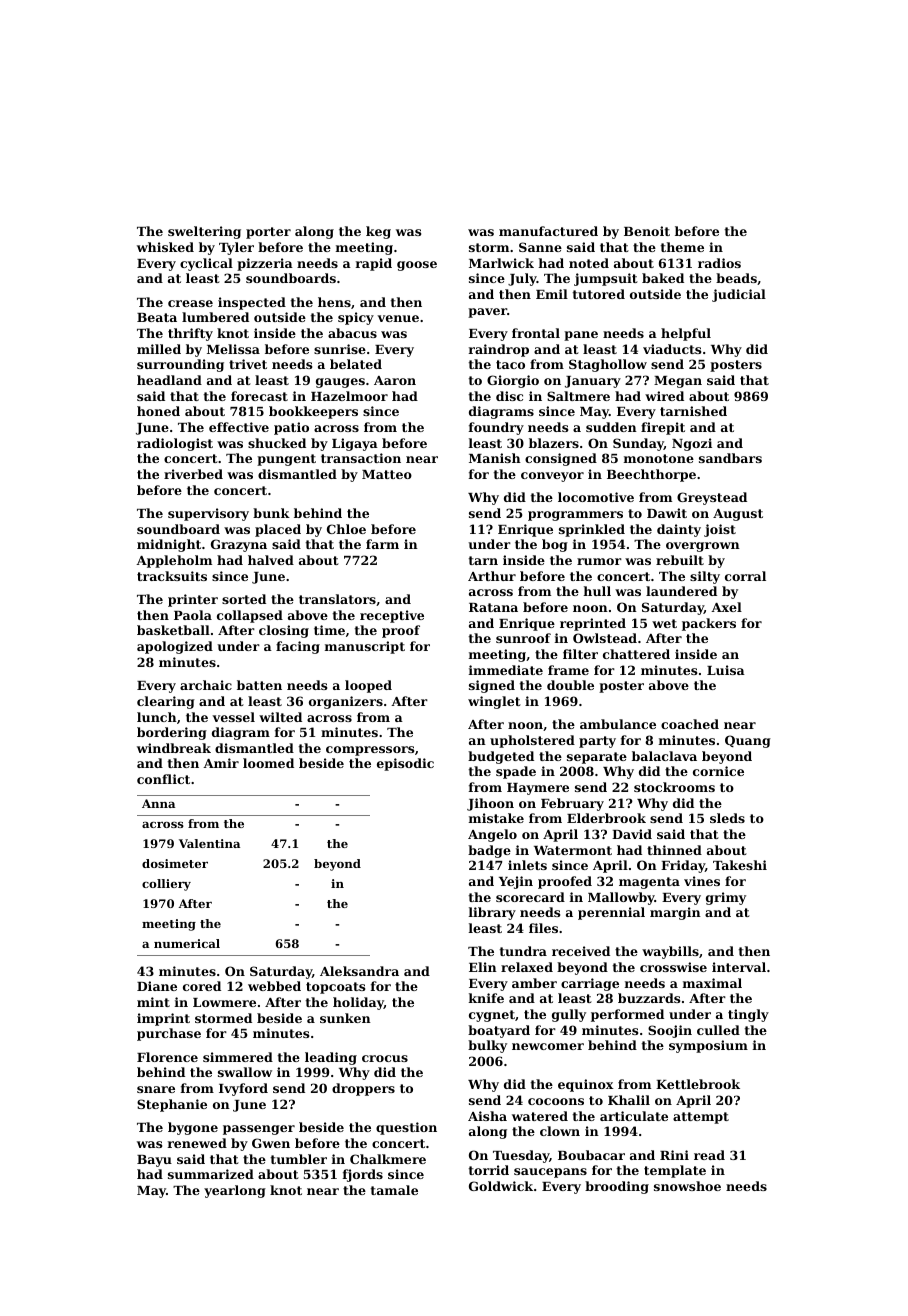 This page has width=908, height=1316. I want to click on keg, so click(378, 232).
